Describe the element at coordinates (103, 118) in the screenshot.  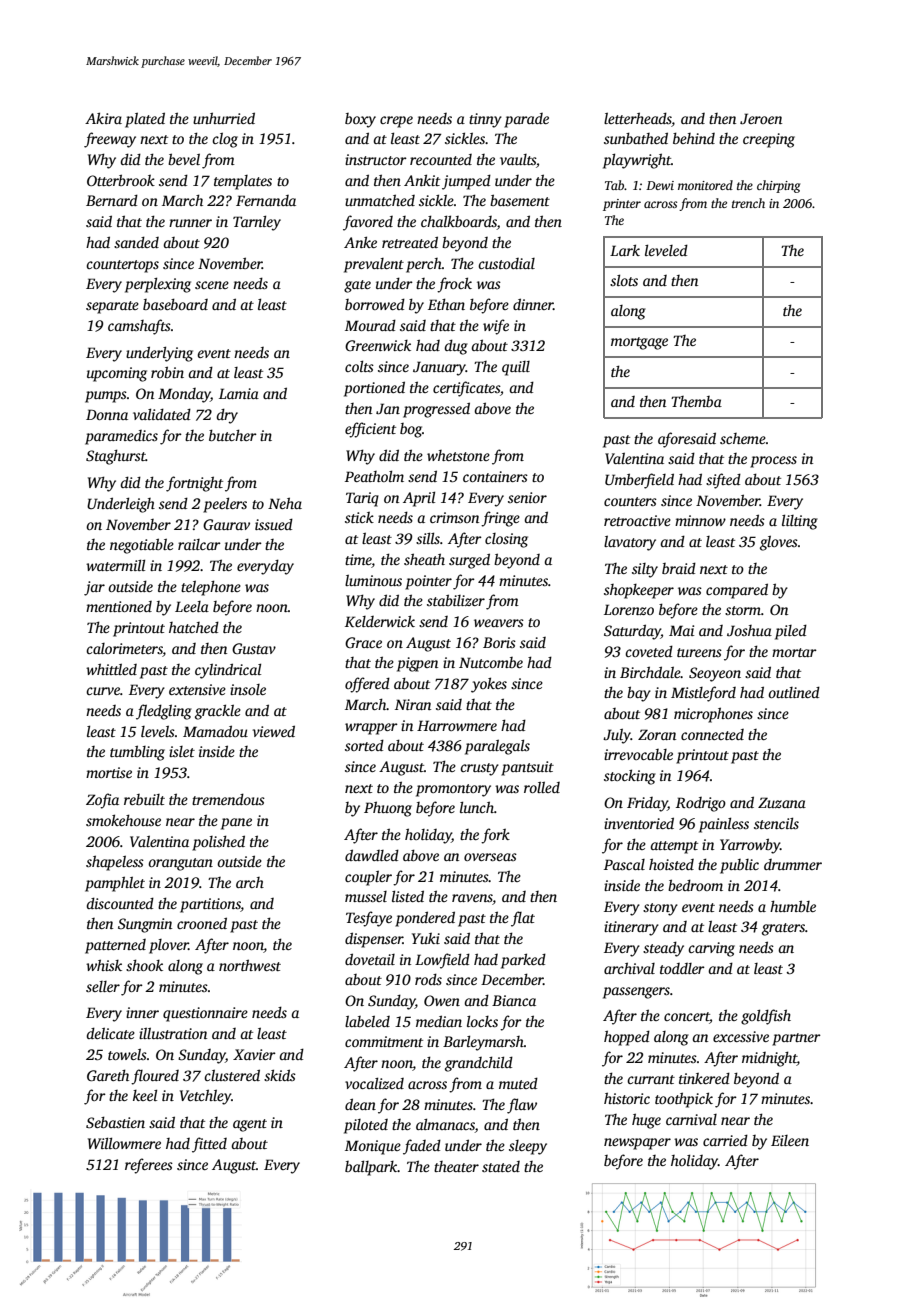
I see `Akira` at that location.
